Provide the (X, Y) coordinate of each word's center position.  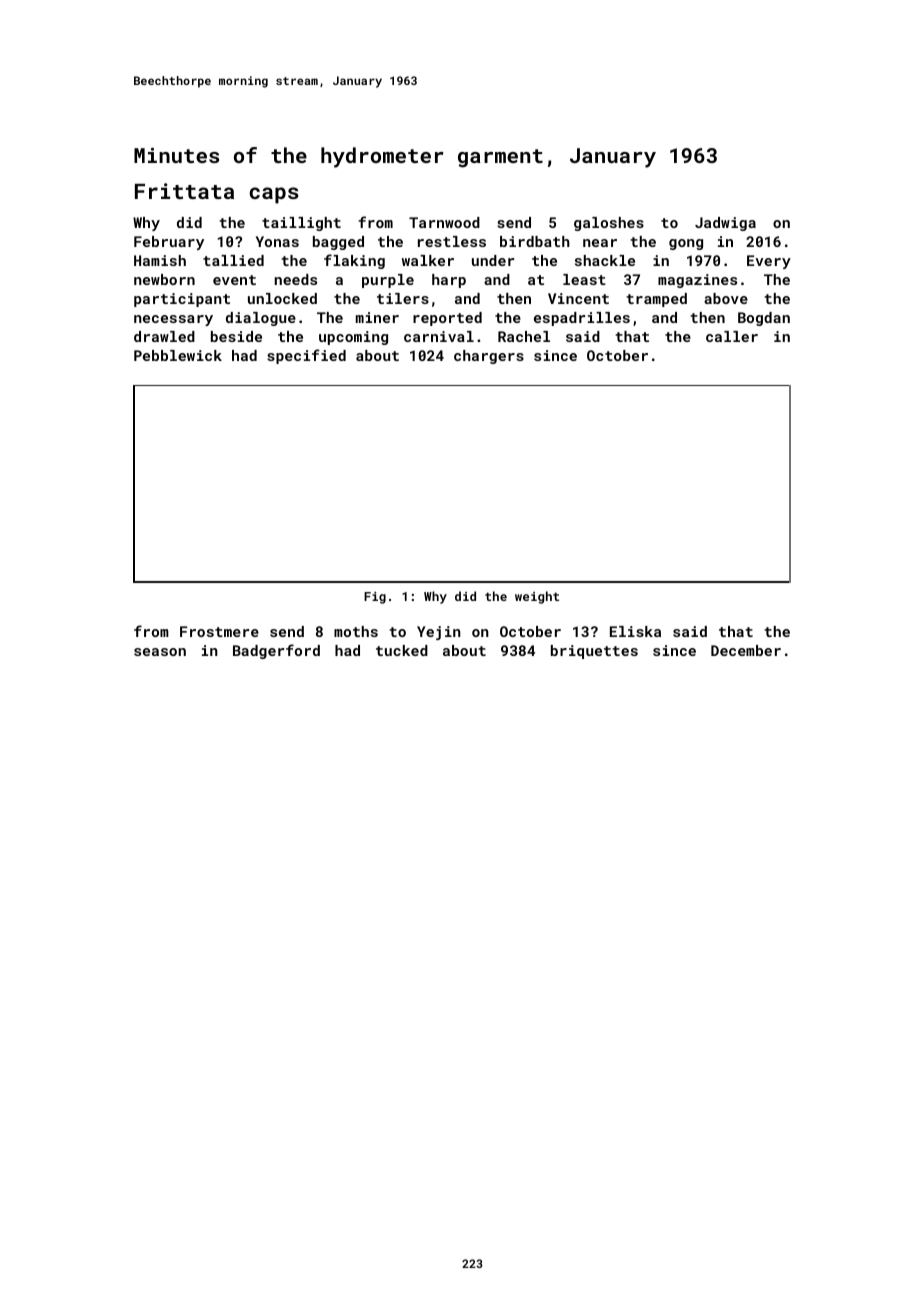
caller (732, 336)
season (160, 652)
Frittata (184, 191)
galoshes (609, 224)
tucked (402, 650)
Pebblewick (178, 355)
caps (274, 195)
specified (306, 356)
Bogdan (764, 319)
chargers (489, 357)
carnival (439, 336)
